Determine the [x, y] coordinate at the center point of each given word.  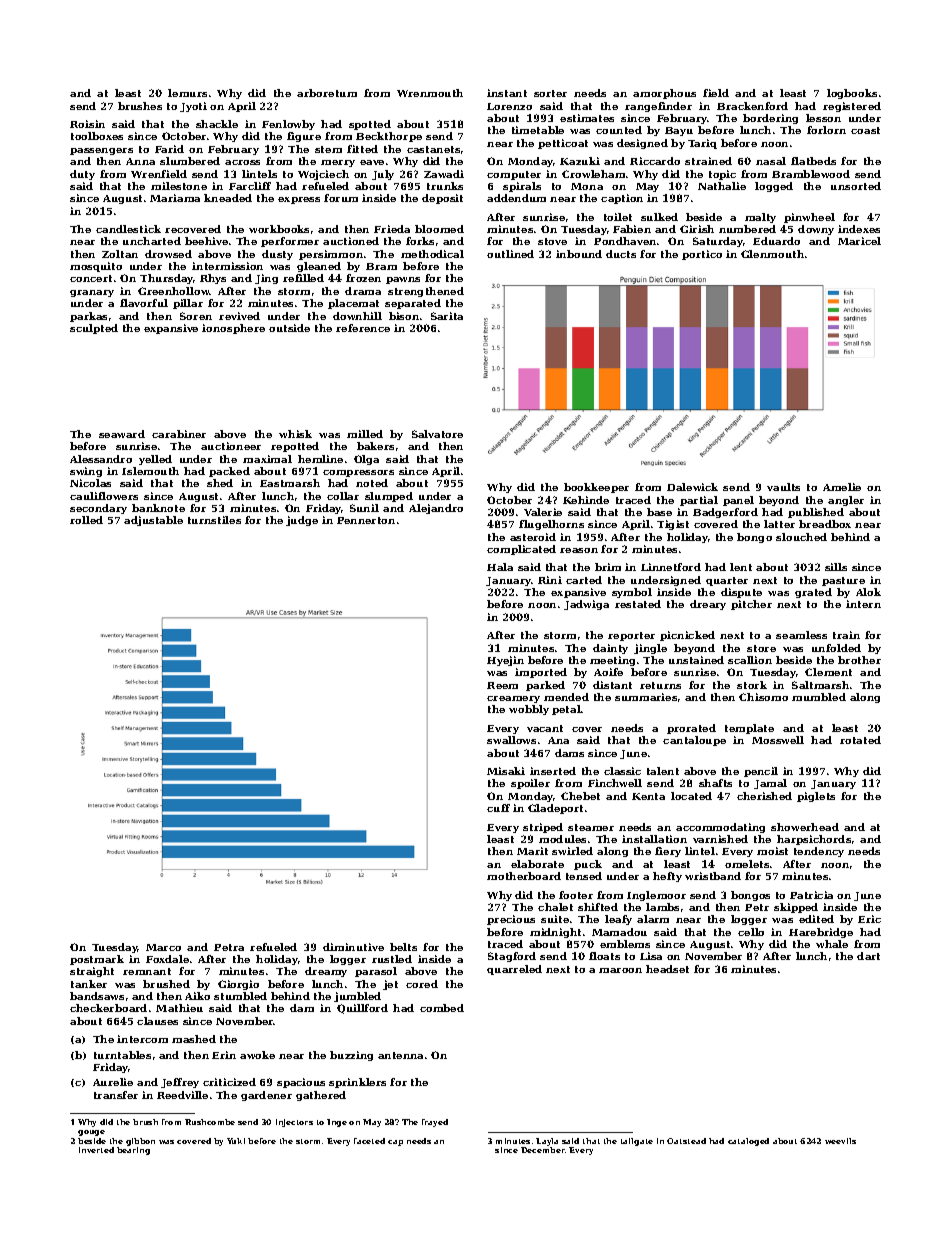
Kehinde [586, 500]
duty [82, 175]
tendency [819, 852]
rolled [86, 520]
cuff [498, 808]
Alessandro [101, 459]
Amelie [842, 487]
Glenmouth [772, 254]
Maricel [859, 241]
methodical [432, 254]
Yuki [236, 1141]
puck [588, 865]
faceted [369, 1141]
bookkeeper [596, 488]
